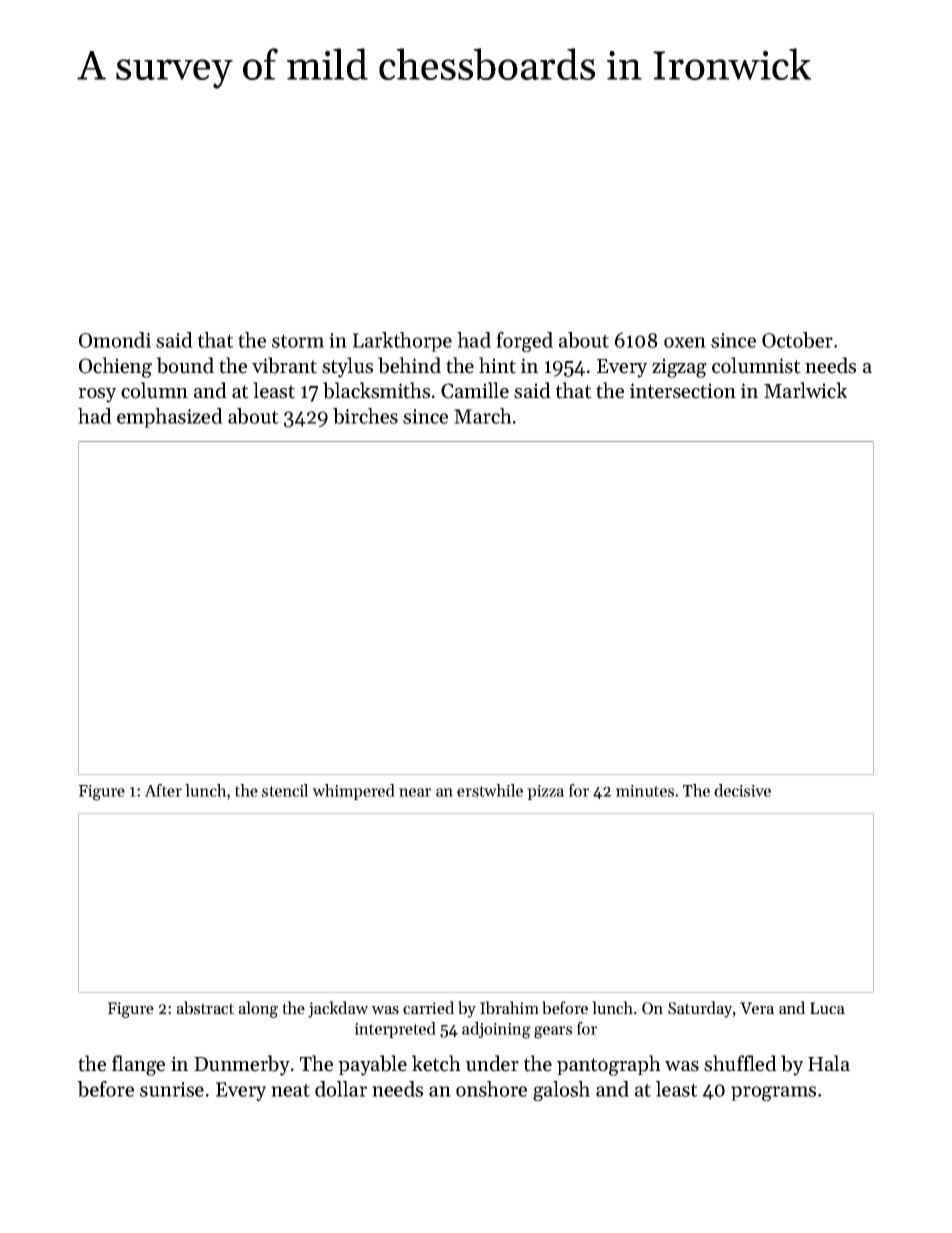 The width and height of the screenshot is (952, 1233). Describe the element at coordinates (172, 1089) in the screenshot. I see `sunrise` at that location.
